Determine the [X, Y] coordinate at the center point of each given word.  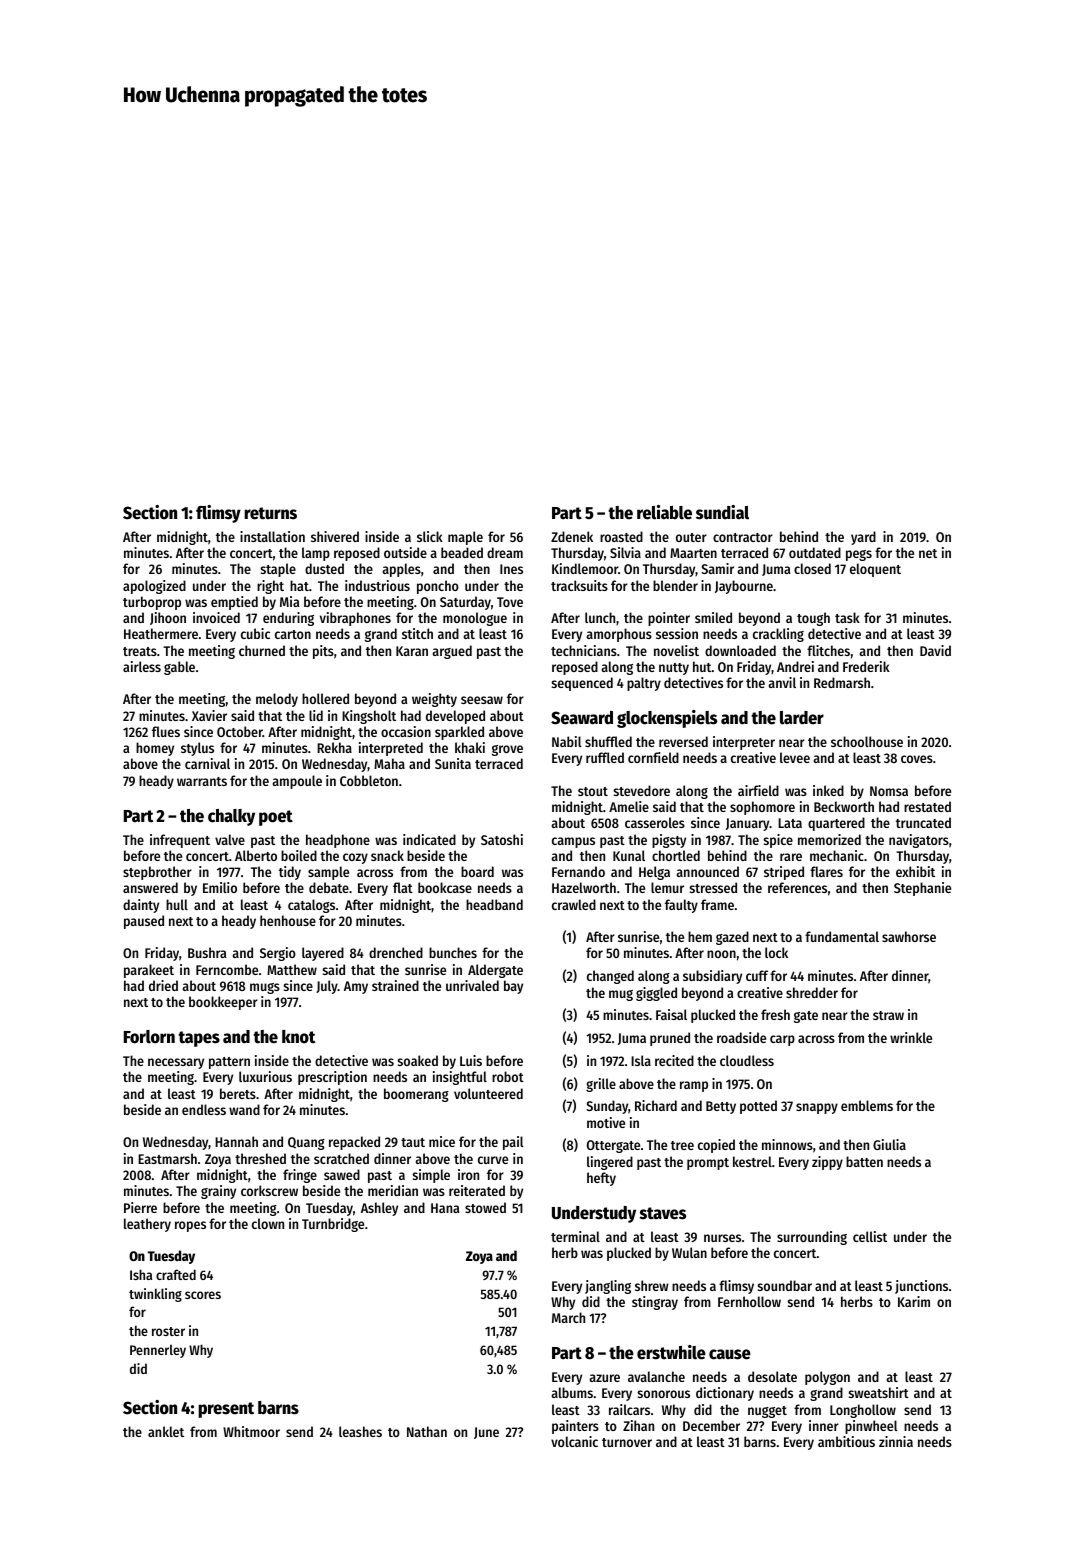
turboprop [152, 603]
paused [144, 922]
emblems [867, 1105]
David [935, 650]
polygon [827, 1378]
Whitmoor [251, 1431]
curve [493, 1160]
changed [610, 977]
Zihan [638, 1425]
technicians [584, 650]
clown [268, 1223]
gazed [732, 938]
